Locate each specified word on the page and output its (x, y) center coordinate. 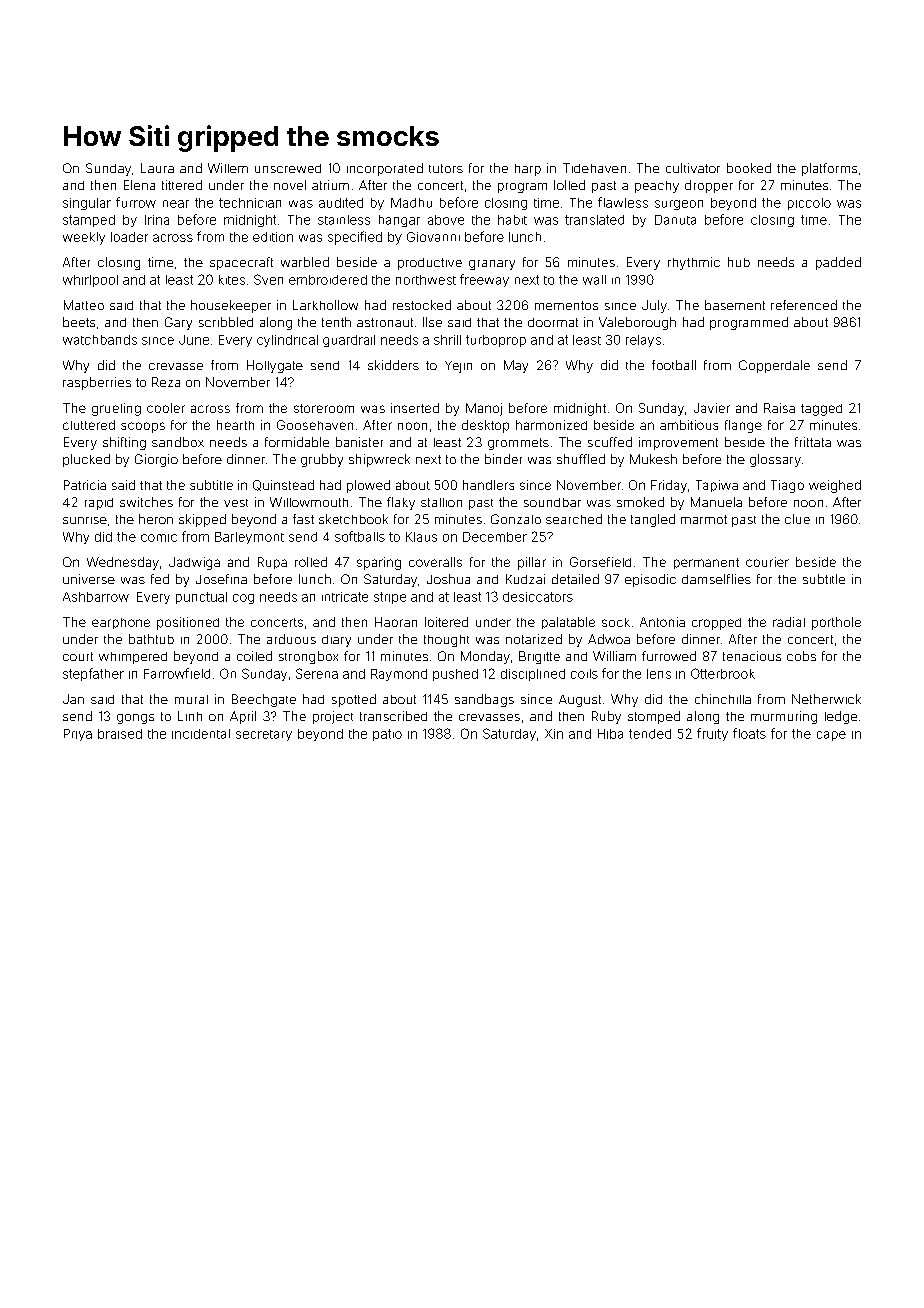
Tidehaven (594, 168)
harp (528, 170)
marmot (704, 519)
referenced (804, 305)
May (516, 366)
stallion (441, 502)
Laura (157, 168)
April (243, 717)
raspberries (97, 383)
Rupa (272, 563)
